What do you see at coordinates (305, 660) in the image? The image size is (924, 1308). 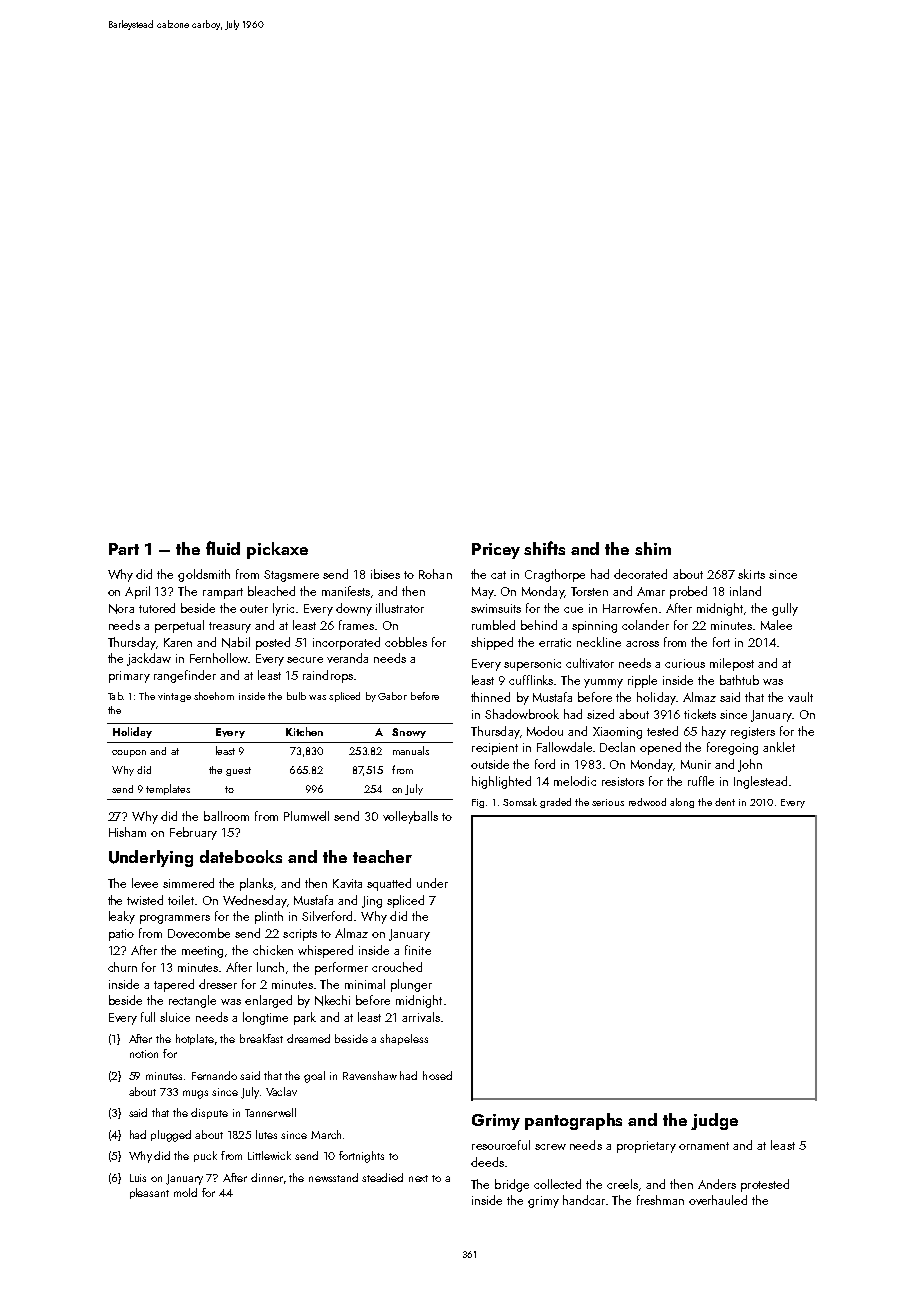 I see `secure` at bounding box center [305, 660].
